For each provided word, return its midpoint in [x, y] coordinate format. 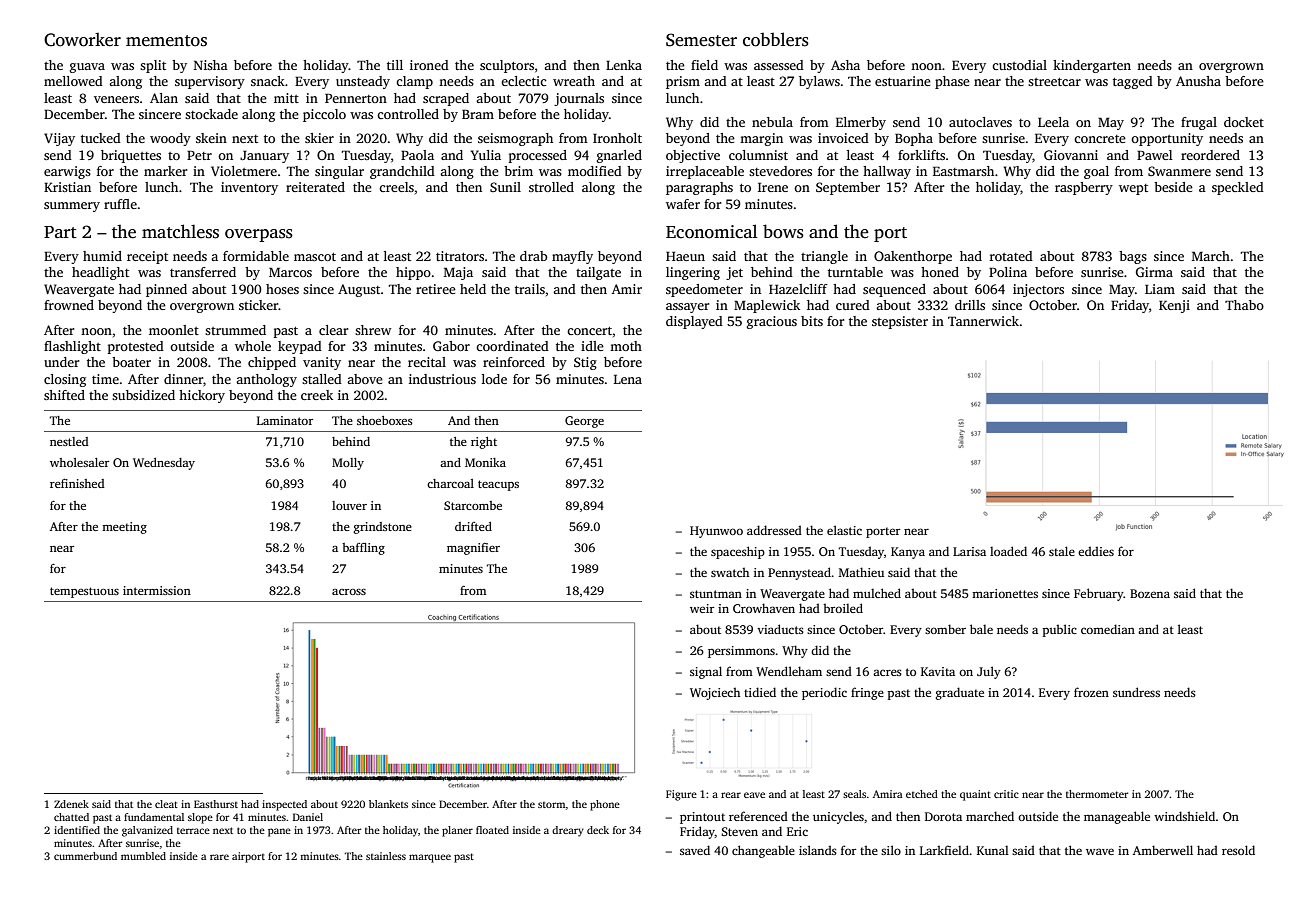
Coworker [82, 40]
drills [970, 305]
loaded [1008, 551]
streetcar [1054, 82]
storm [552, 805]
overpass [259, 235]
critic [1006, 794]
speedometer [704, 290]
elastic [844, 530]
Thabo [1244, 305]
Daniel [308, 817]
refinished [77, 483]
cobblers [776, 39]
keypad [300, 347]
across [349, 592]
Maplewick [767, 306]
